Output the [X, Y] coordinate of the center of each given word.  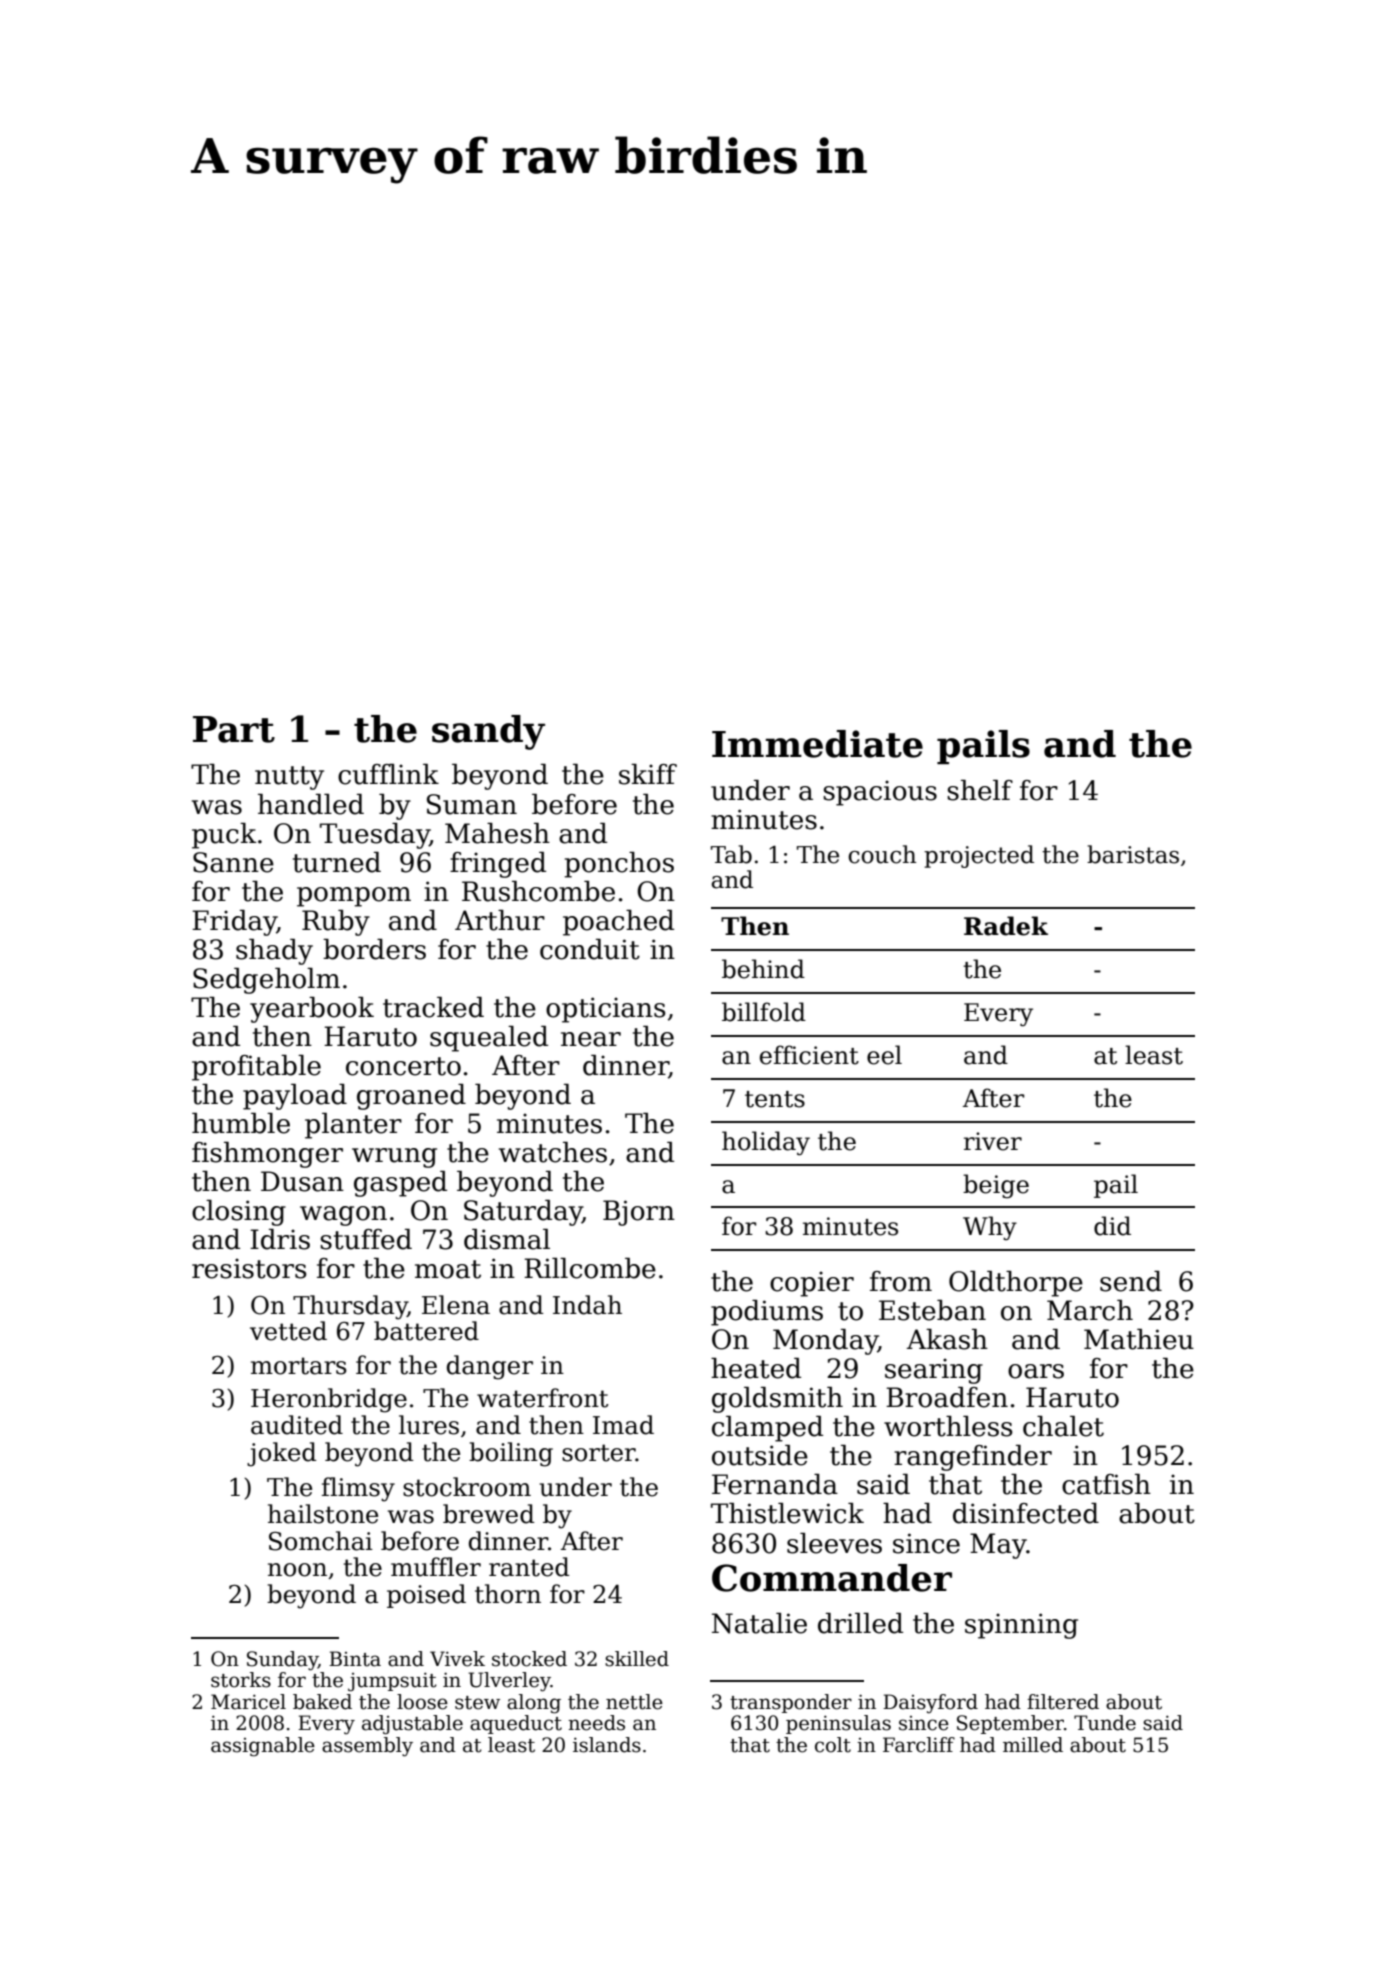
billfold [764, 1012]
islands [607, 1745]
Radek [1006, 926]
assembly [367, 1747]
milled [1033, 1745]
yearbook [312, 1010]
